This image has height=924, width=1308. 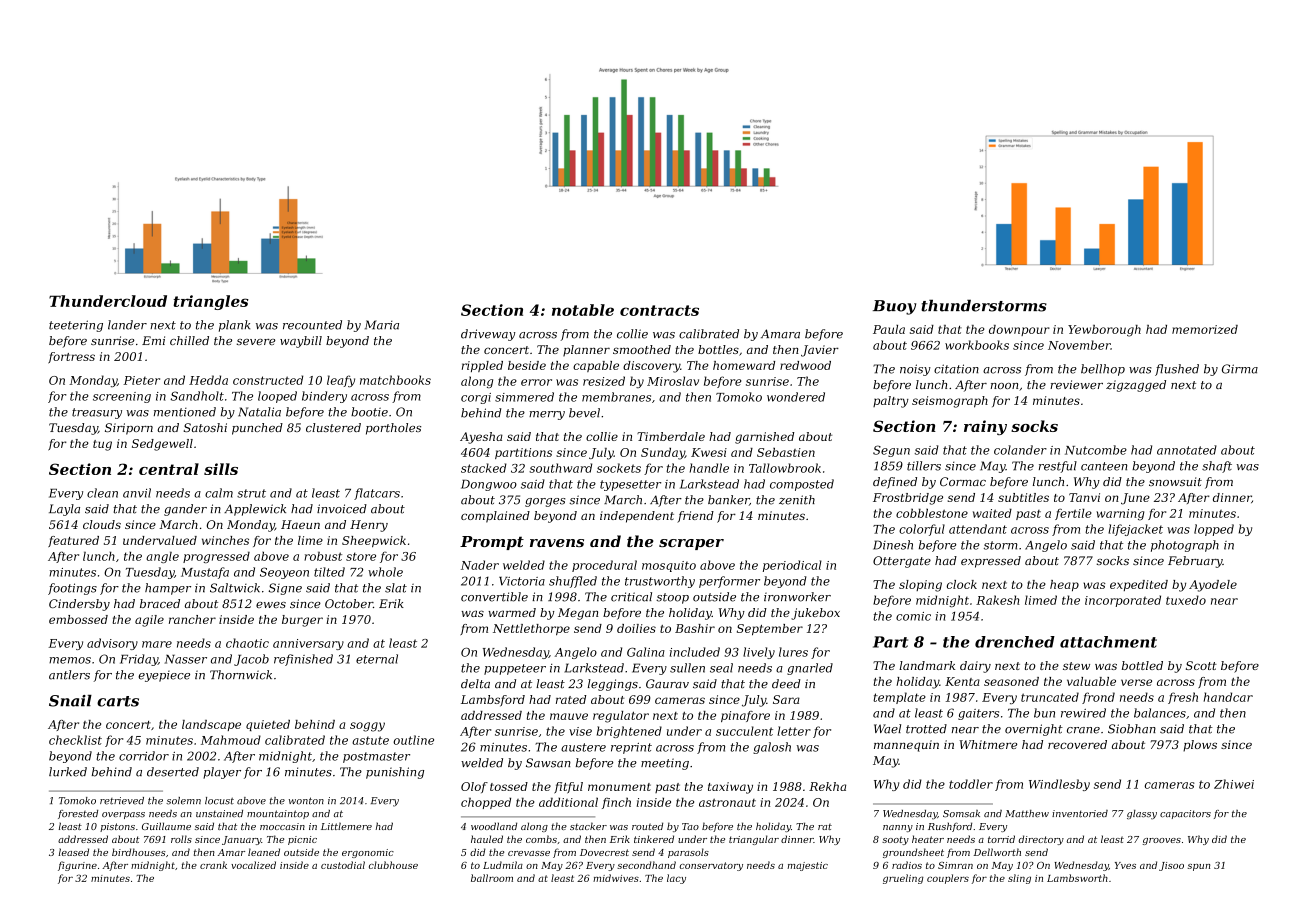 What do you see at coordinates (492, 878) in the image?
I see `ballroom` at bounding box center [492, 878].
